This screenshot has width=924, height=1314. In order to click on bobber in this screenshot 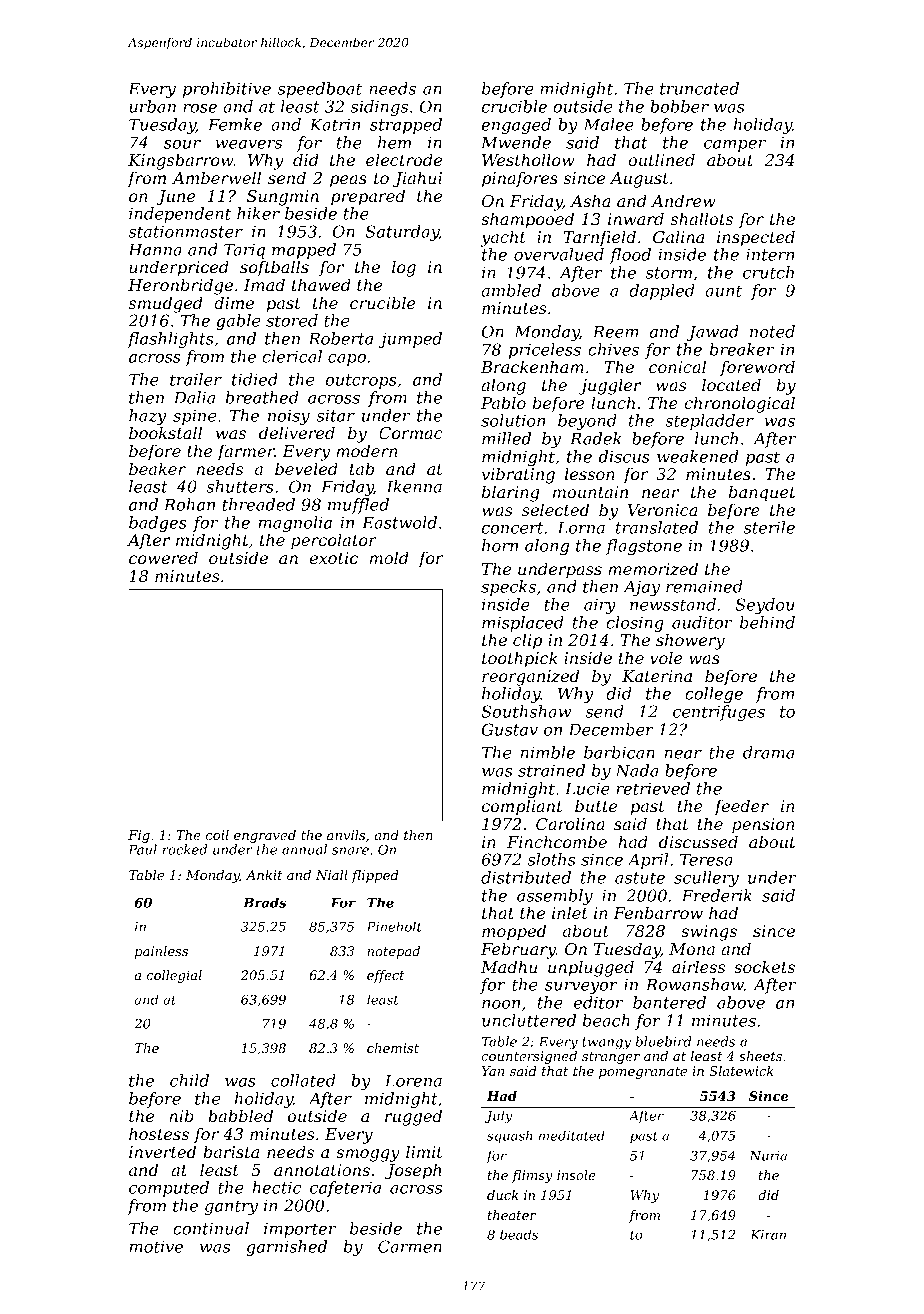, I will do `click(679, 106)`.
